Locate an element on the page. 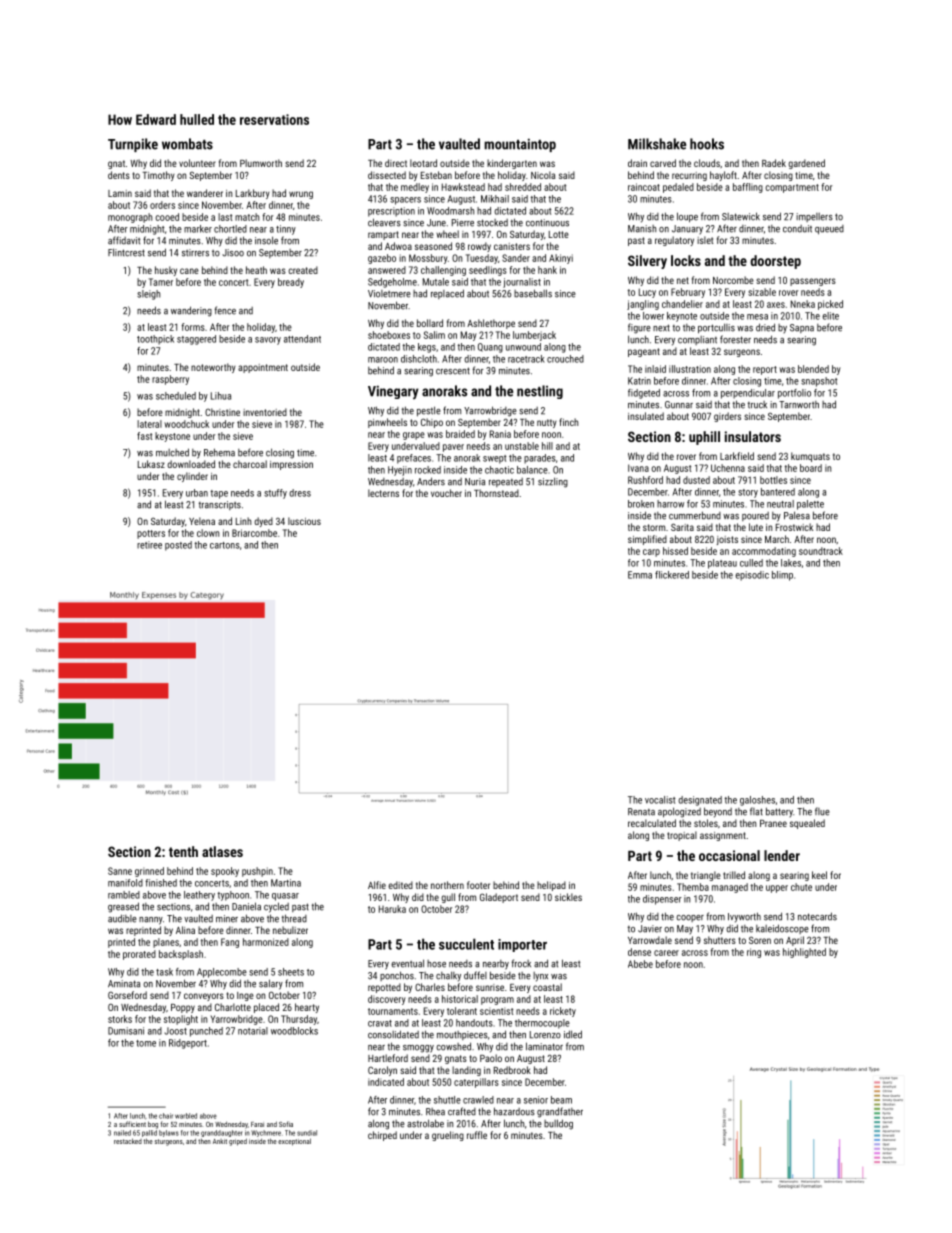 Image resolution: width=952 pixels, height=1233 pixels. stocked is located at coordinates (492, 223).
